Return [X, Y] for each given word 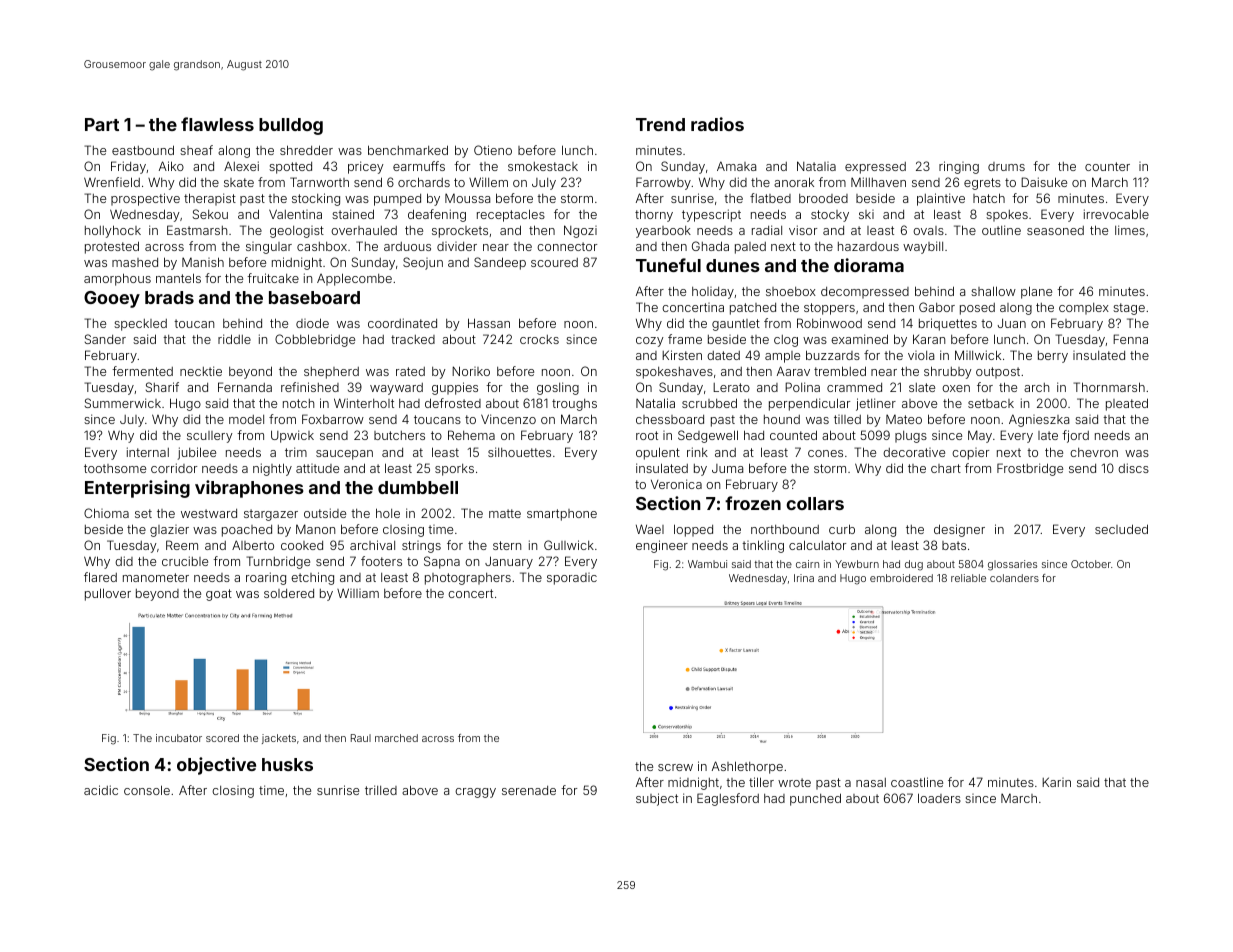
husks [287, 764]
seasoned [1055, 230]
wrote [794, 782]
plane [1036, 292]
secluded [1121, 529]
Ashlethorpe [747, 767]
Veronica [676, 484]
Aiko [171, 166]
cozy [650, 342]
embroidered [901, 578]
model [246, 419]
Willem [488, 182]
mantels [178, 278]
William [358, 593]
